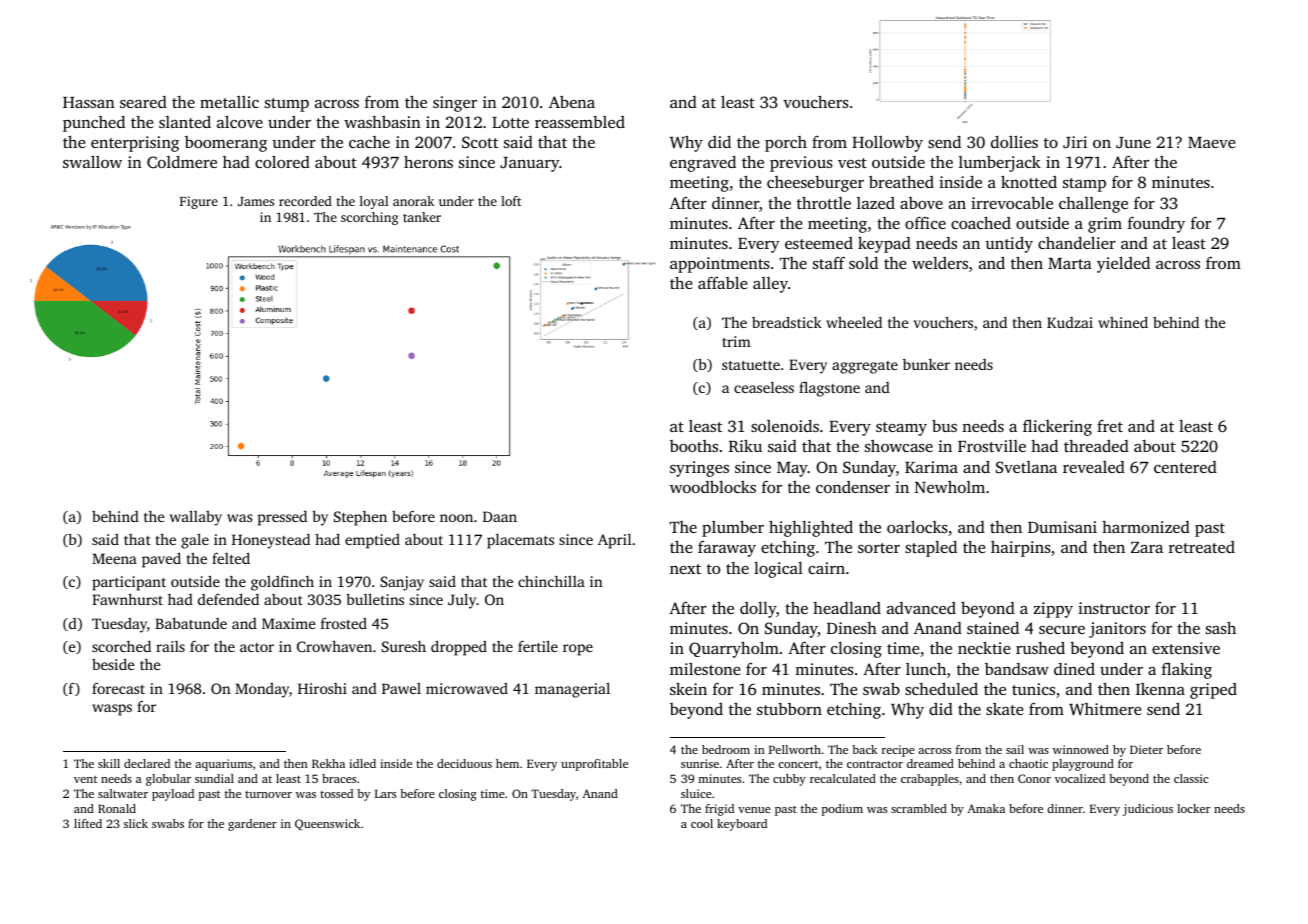 The image size is (1308, 924). What do you see at coordinates (507, 763) in the document?
I see `hem` at bounding box center [507, 763].
